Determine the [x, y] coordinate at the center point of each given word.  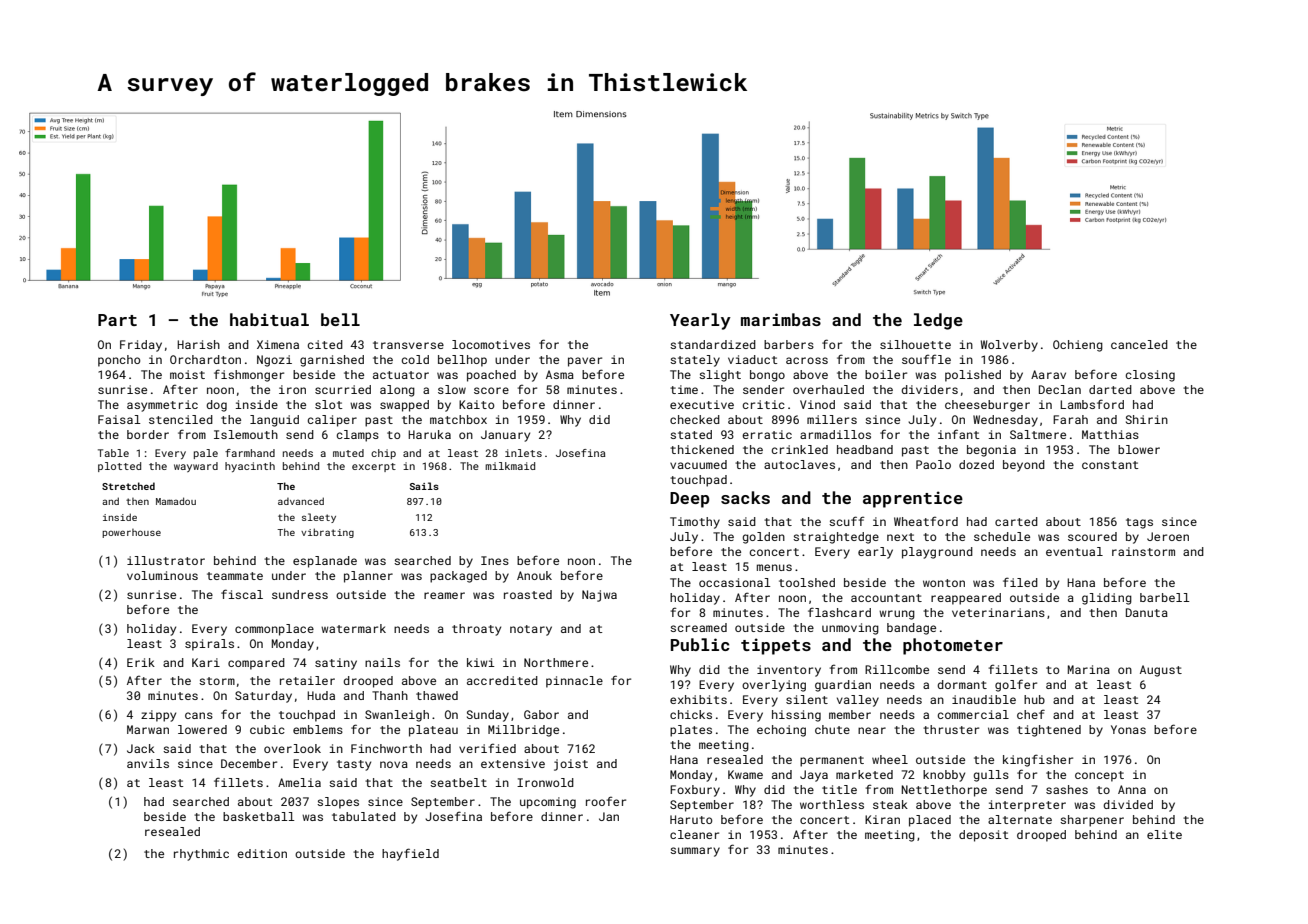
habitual [269, 319]
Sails [424, 486]
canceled [1139, 344]
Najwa [599, 596]
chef [1031, 714]
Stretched [128, 486]
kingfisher [1038, 760]
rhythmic [201, 855]
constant [1110, 465]
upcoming [548, 803]
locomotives [491, 344]
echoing [781, 731]
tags [1139, 523]
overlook [292, 748]
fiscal [242, 594]
